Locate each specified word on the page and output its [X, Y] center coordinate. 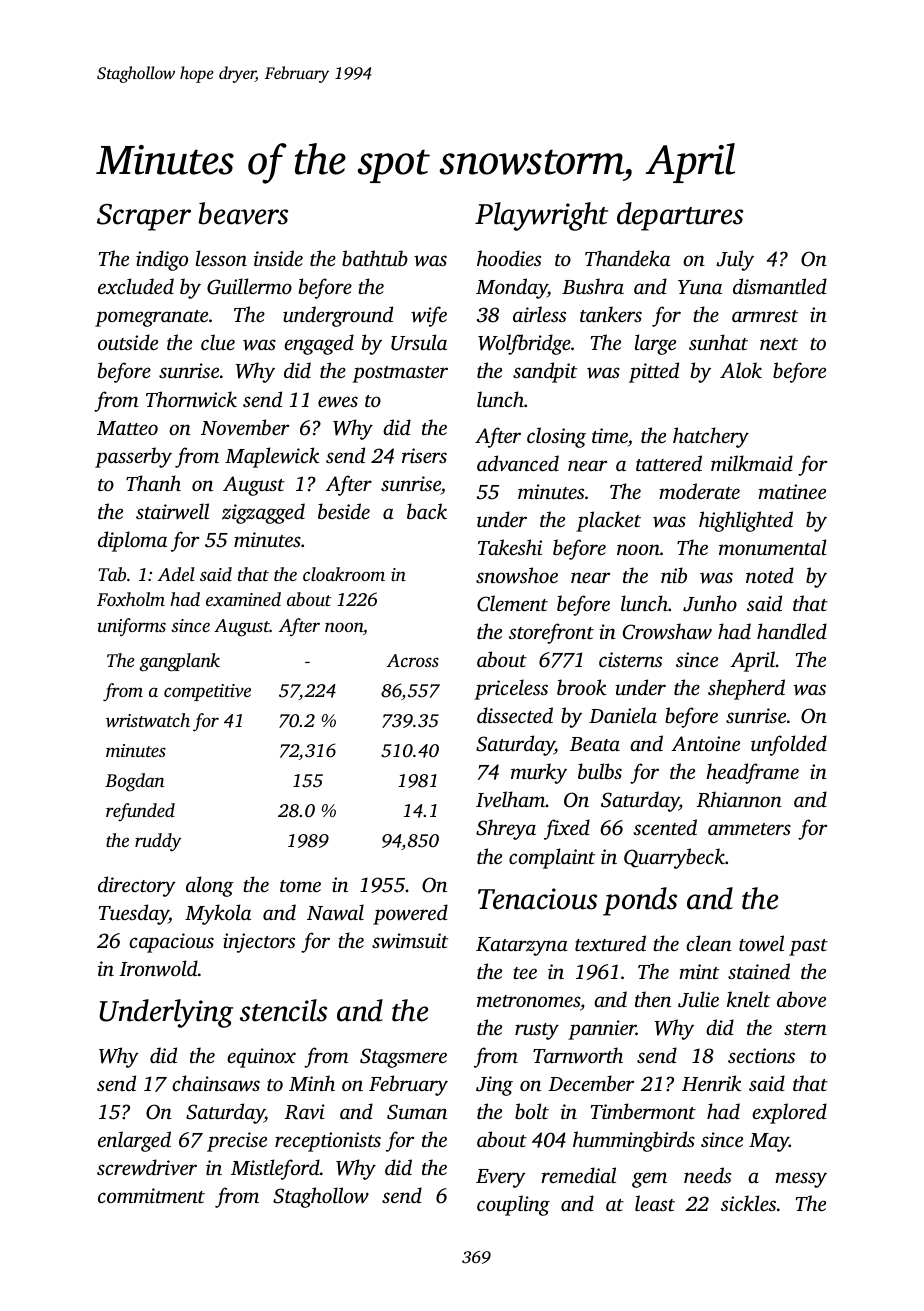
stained [759, 971]
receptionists [328, 1142]
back [427, 511]
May [769, 1142]
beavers [243, 213]
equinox [261, 1058]
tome [300, 886]
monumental [773, 547]
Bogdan [135, 782]
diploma [132, 541]
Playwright [541, 216]
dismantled [780, 286]
